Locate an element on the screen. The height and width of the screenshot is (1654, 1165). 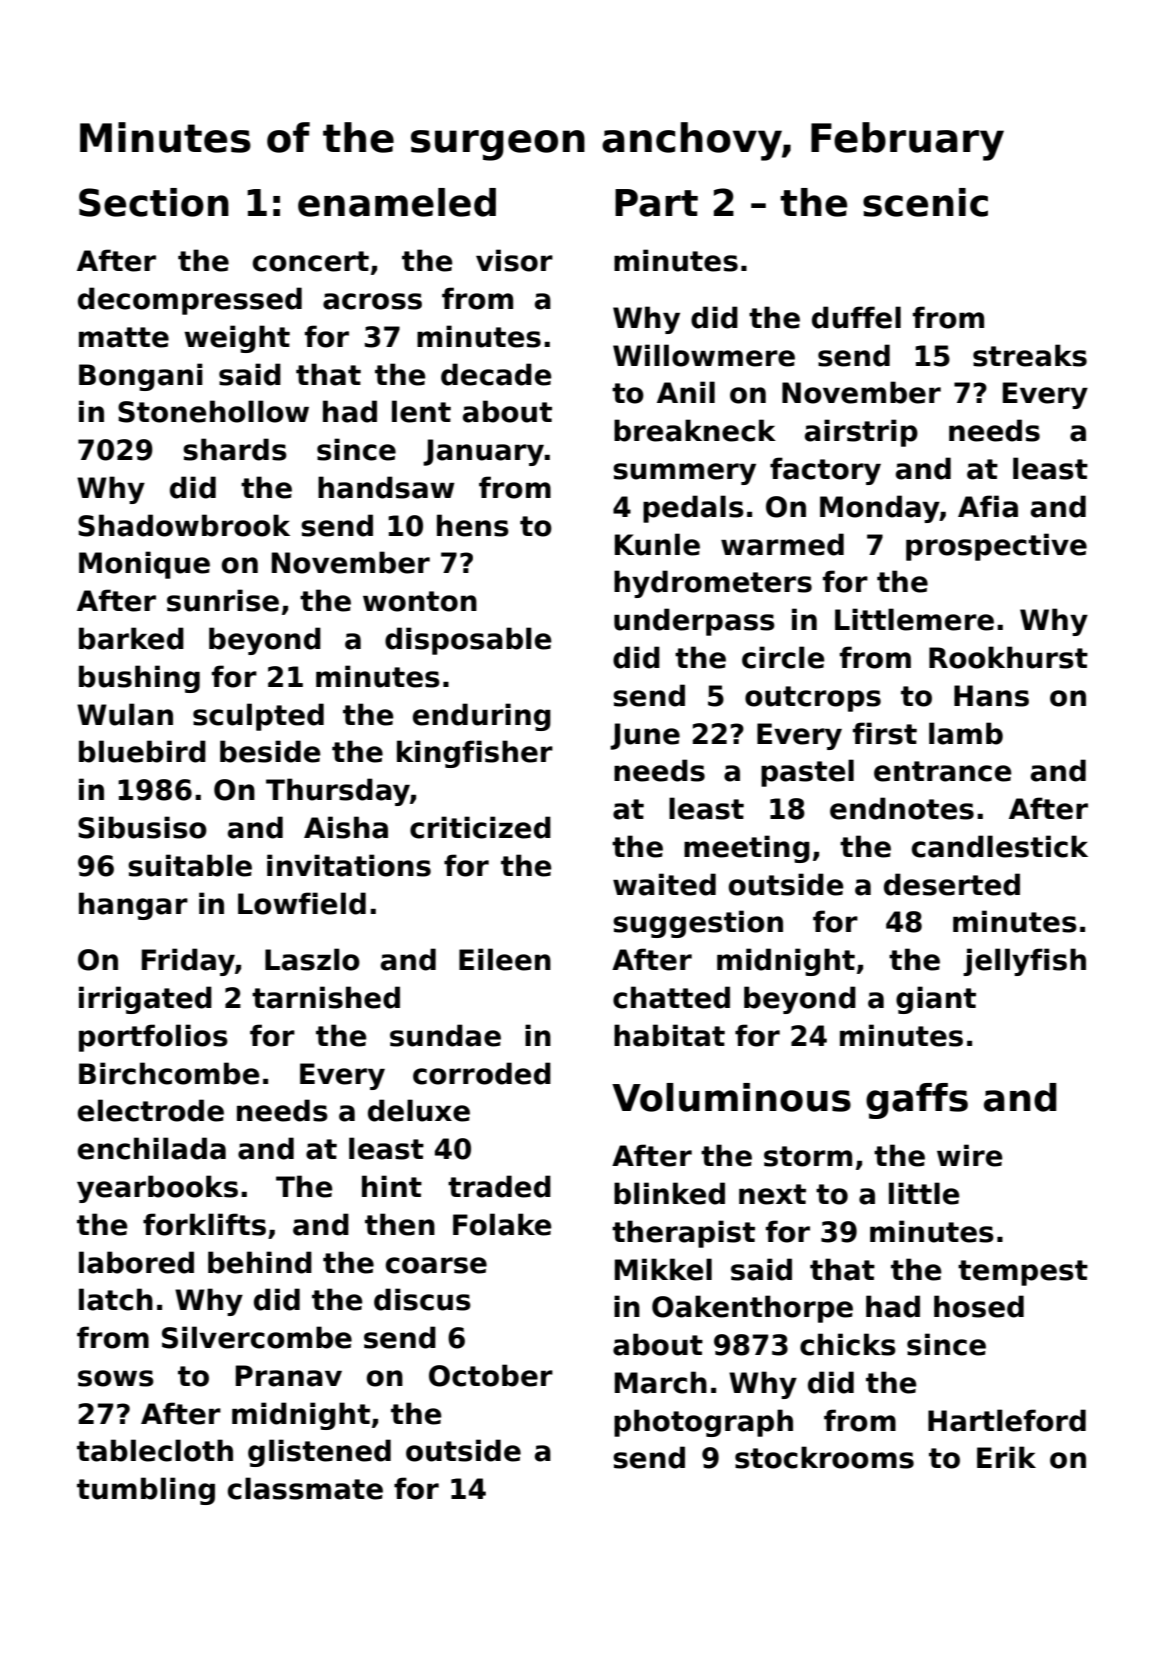
Eileen is located at coordinates (505, 959).
